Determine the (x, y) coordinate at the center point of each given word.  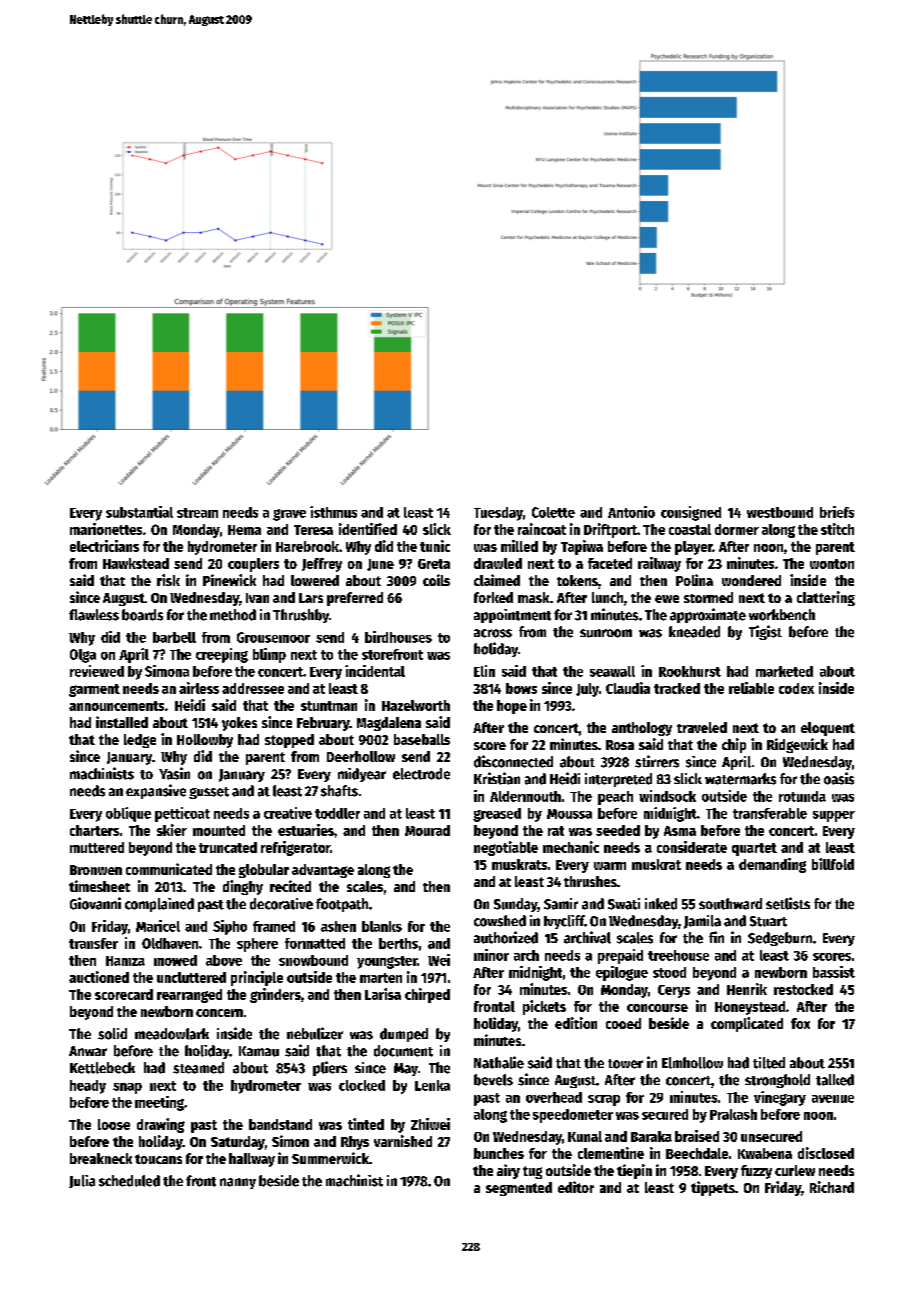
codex (796, 688)
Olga (83, 656)
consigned (691, 513)
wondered (751, 580)
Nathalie (499, 1062)
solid (112, 1034)
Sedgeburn (780, 939)
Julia (82, 1181)
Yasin (174, 773)
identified (368, 529)
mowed (175, 960)
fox (800, 1023)
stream (197, 513)
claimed (497, 580)
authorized (506, 937)
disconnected (513, 761)
